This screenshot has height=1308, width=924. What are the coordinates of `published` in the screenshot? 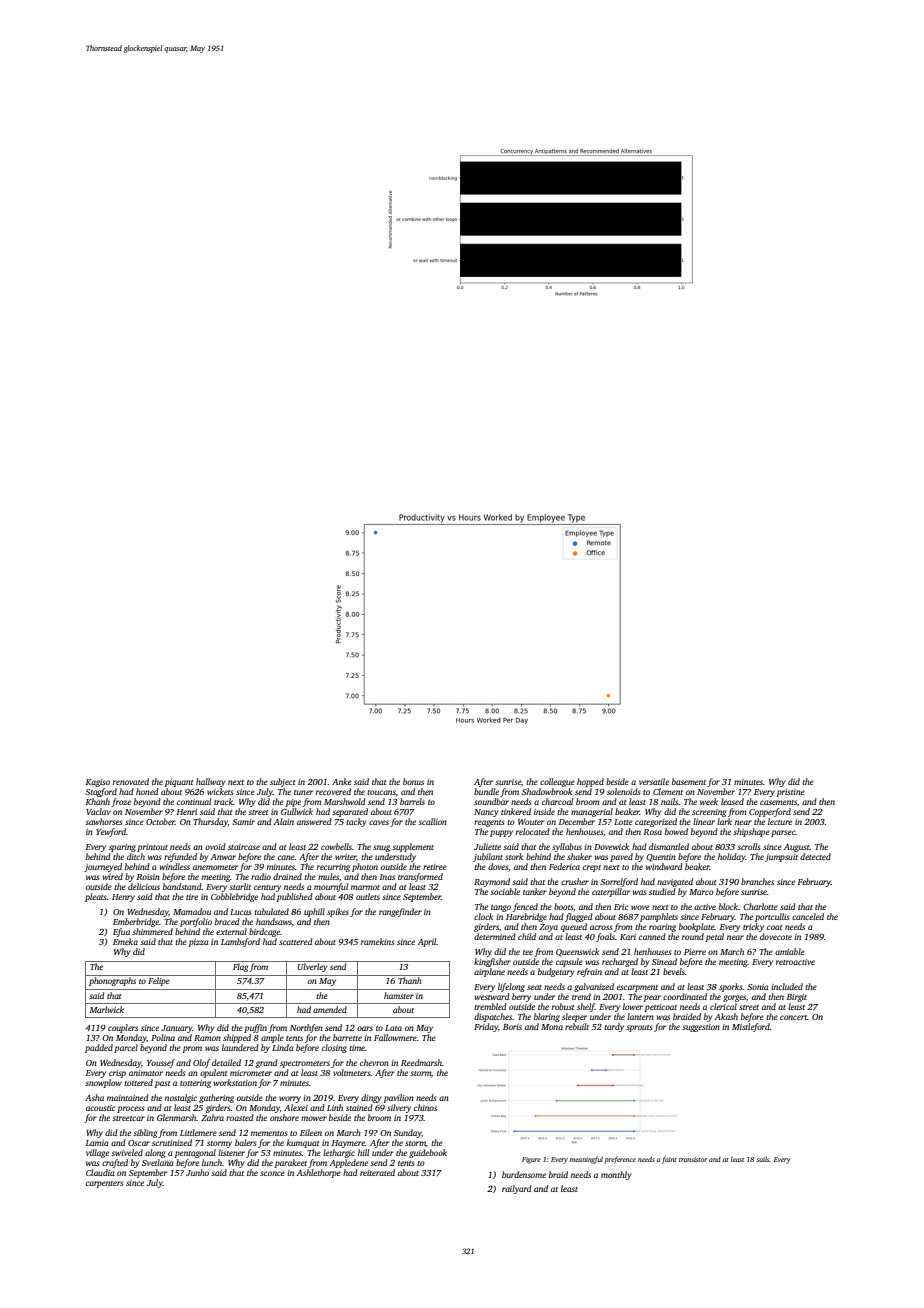 It's located at (294, 897).
